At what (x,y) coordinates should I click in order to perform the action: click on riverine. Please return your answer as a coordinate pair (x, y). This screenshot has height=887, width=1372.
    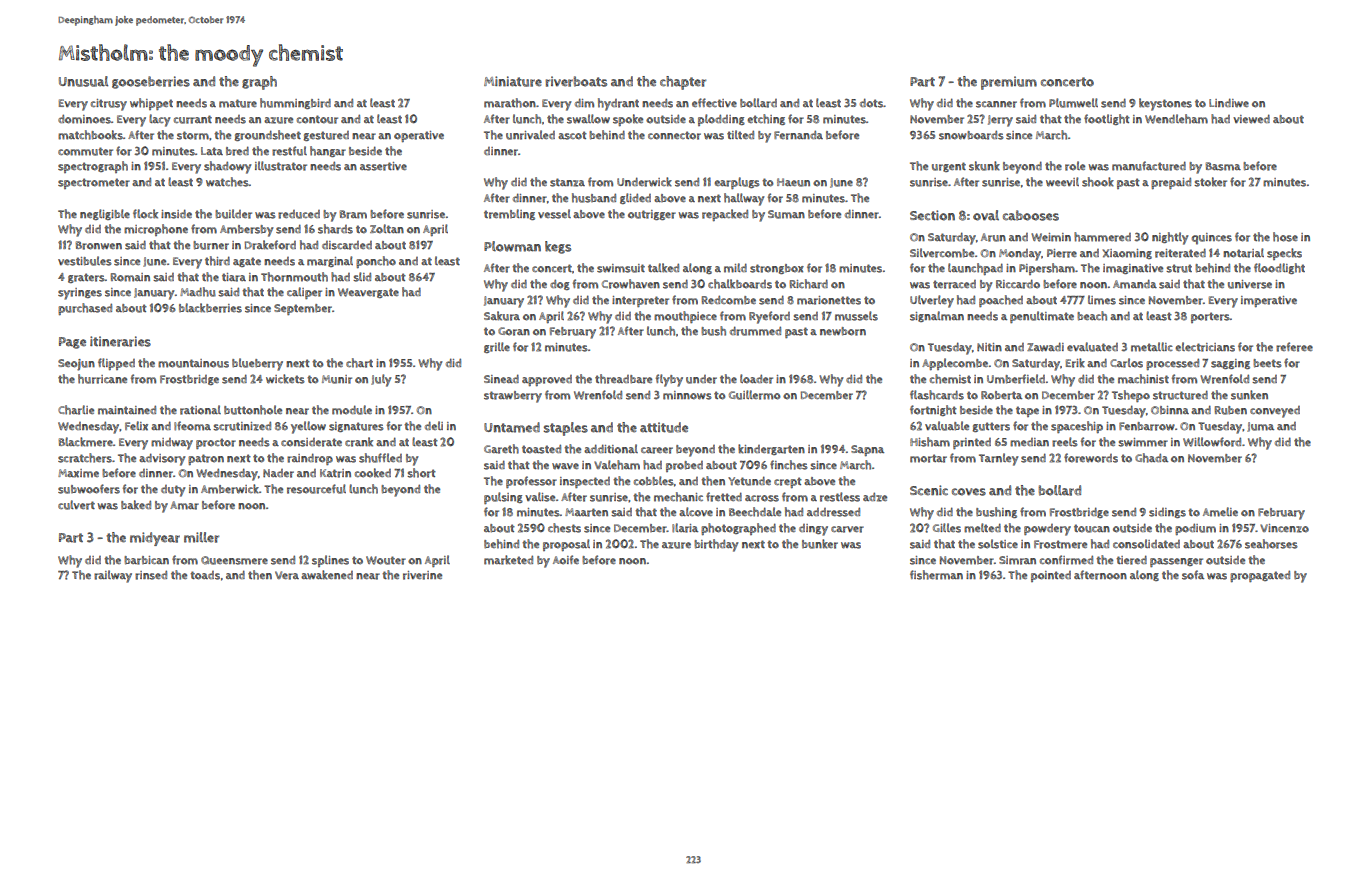
    Looking at the image, I should click on (422, 575).
